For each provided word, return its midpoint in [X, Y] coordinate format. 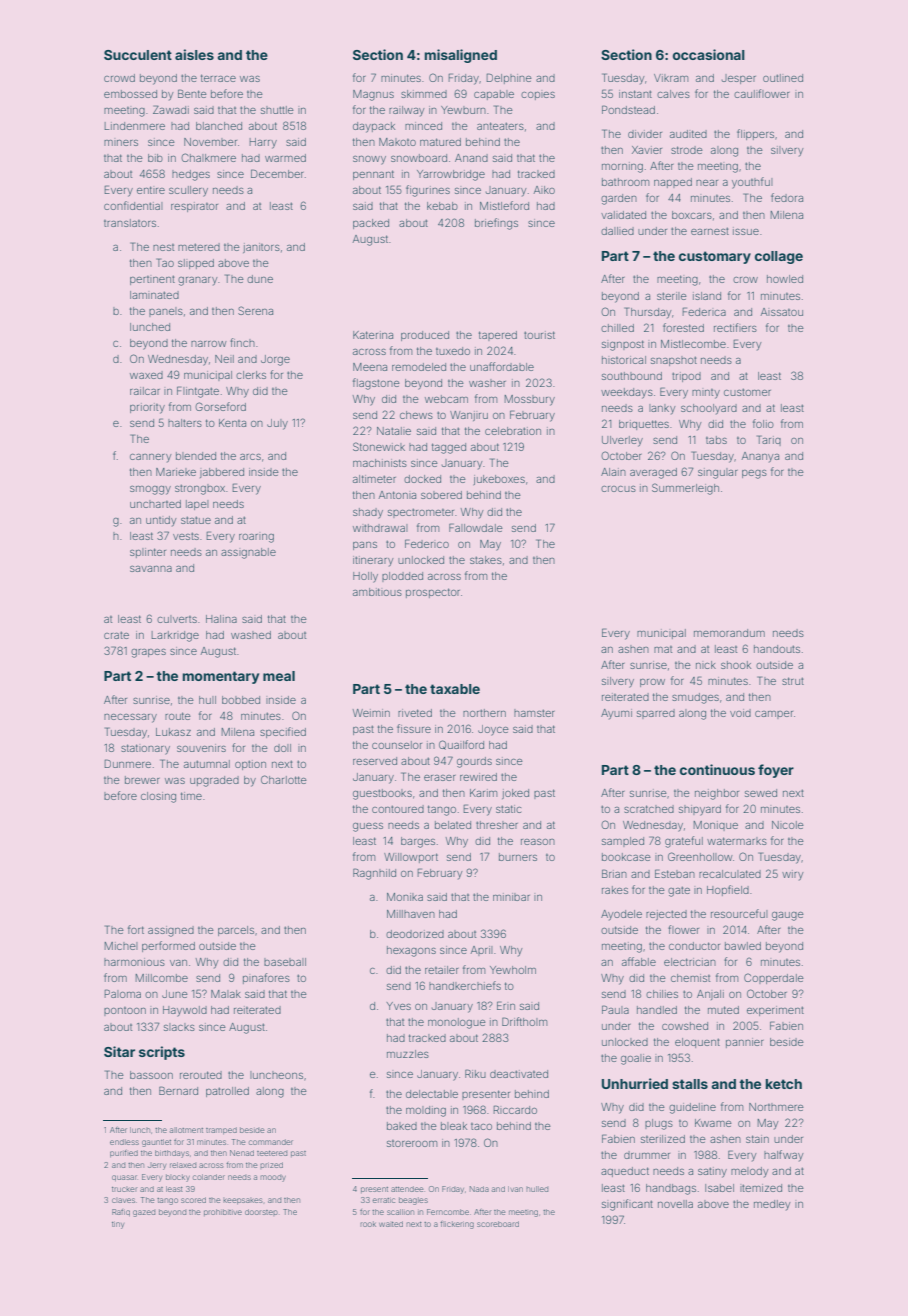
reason [538, 842]
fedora [787, 197]
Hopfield [728, 890]
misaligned [461, 56]
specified [283, 732]
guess [368, 827]
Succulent [138, 55]
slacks [179, 1027]
